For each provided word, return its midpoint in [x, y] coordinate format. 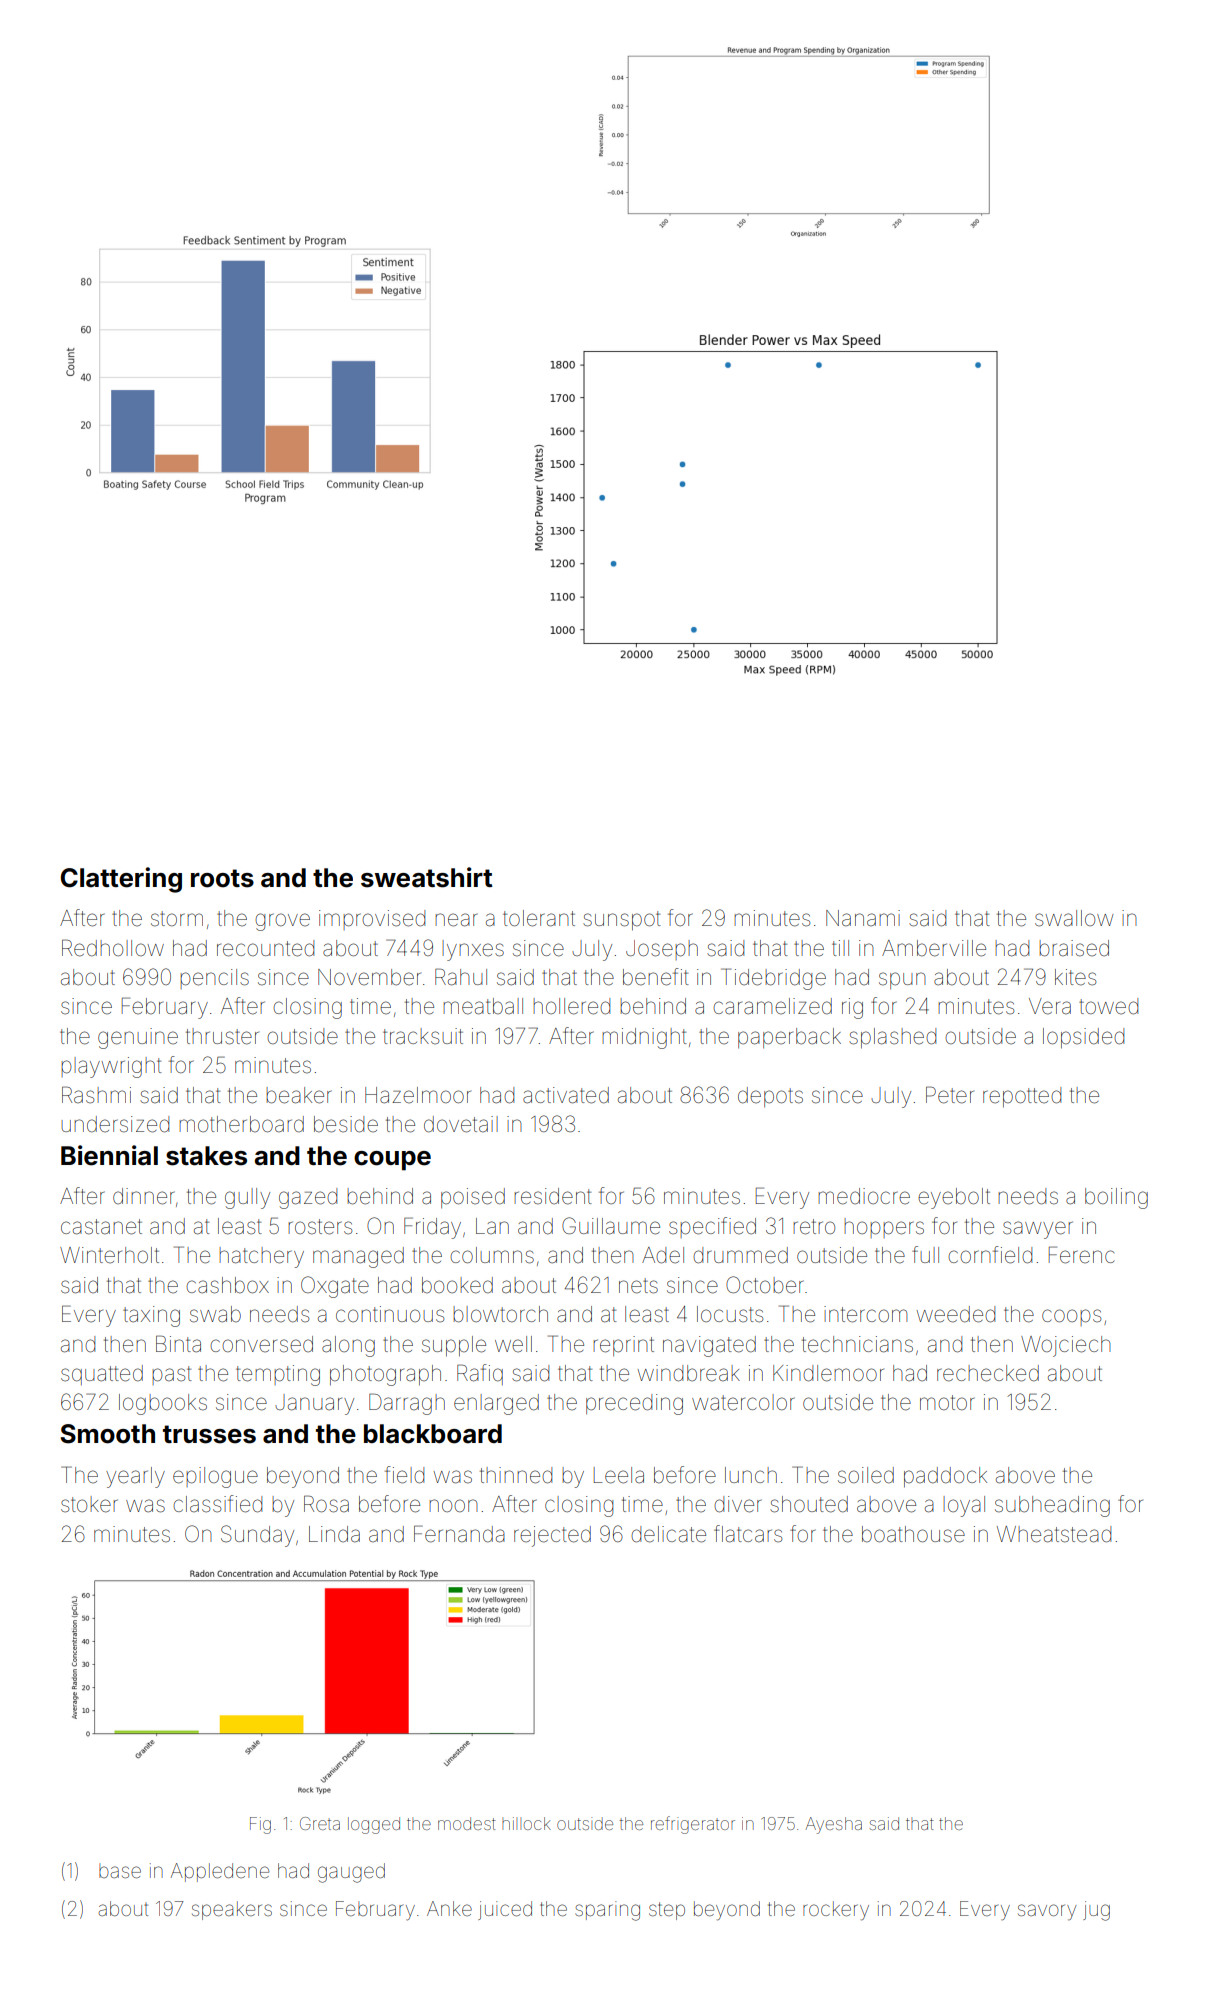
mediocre [864, 1196]
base [120, 1870]
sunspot [622, 921]
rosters [320, 1227]
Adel [663, 1255]
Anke [449, 1908]
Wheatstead [1054, 1534]
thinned [516, 1475]
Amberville [934, 948]
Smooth [108, 1434]
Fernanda [459, 1534]
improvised [372, 920]
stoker [89, 1504]
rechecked [988, 1373]
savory [1047, 1912]
